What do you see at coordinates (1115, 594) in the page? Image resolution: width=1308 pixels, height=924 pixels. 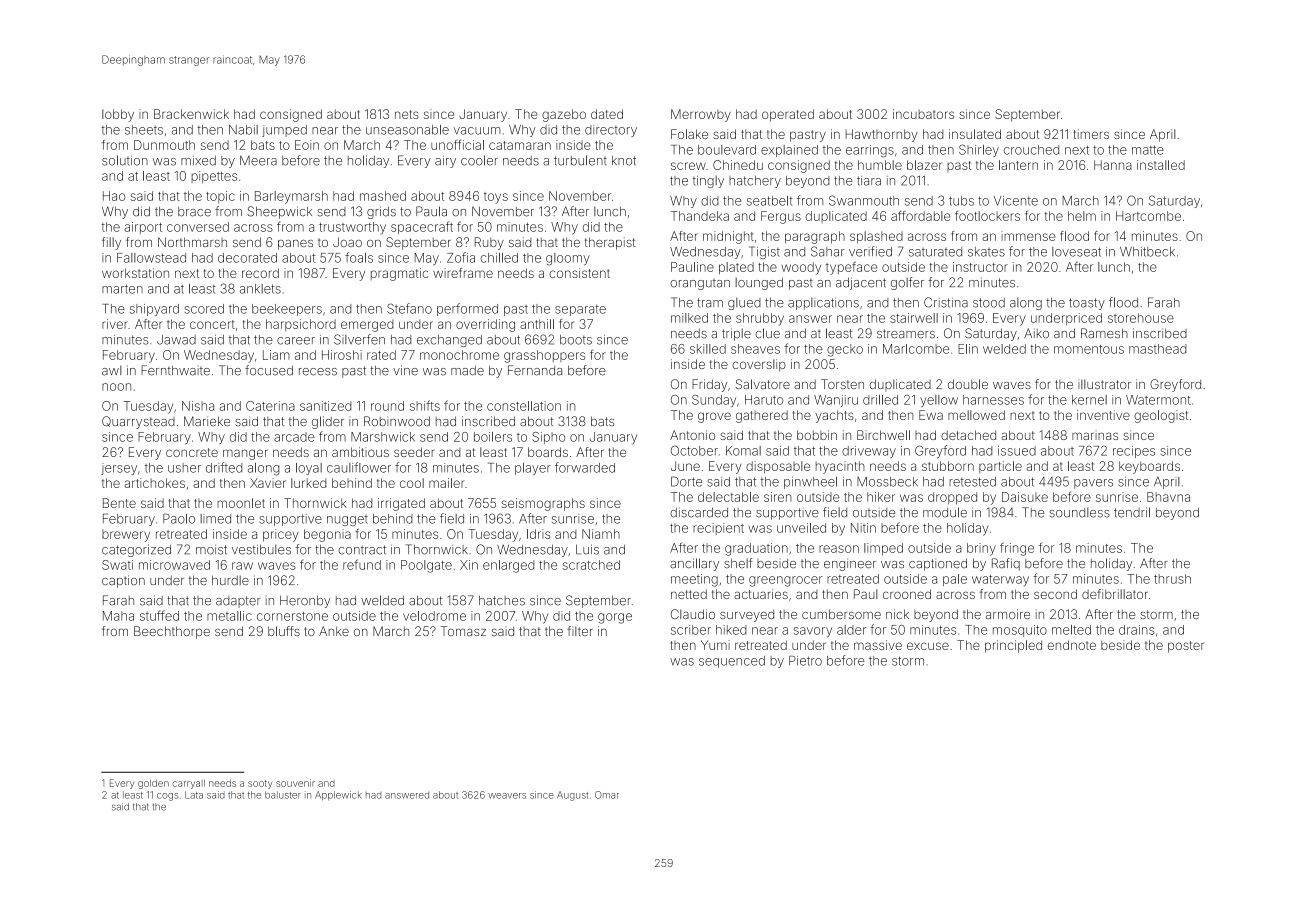 I see `defibrillator` at bounding box center [1115, 594].
